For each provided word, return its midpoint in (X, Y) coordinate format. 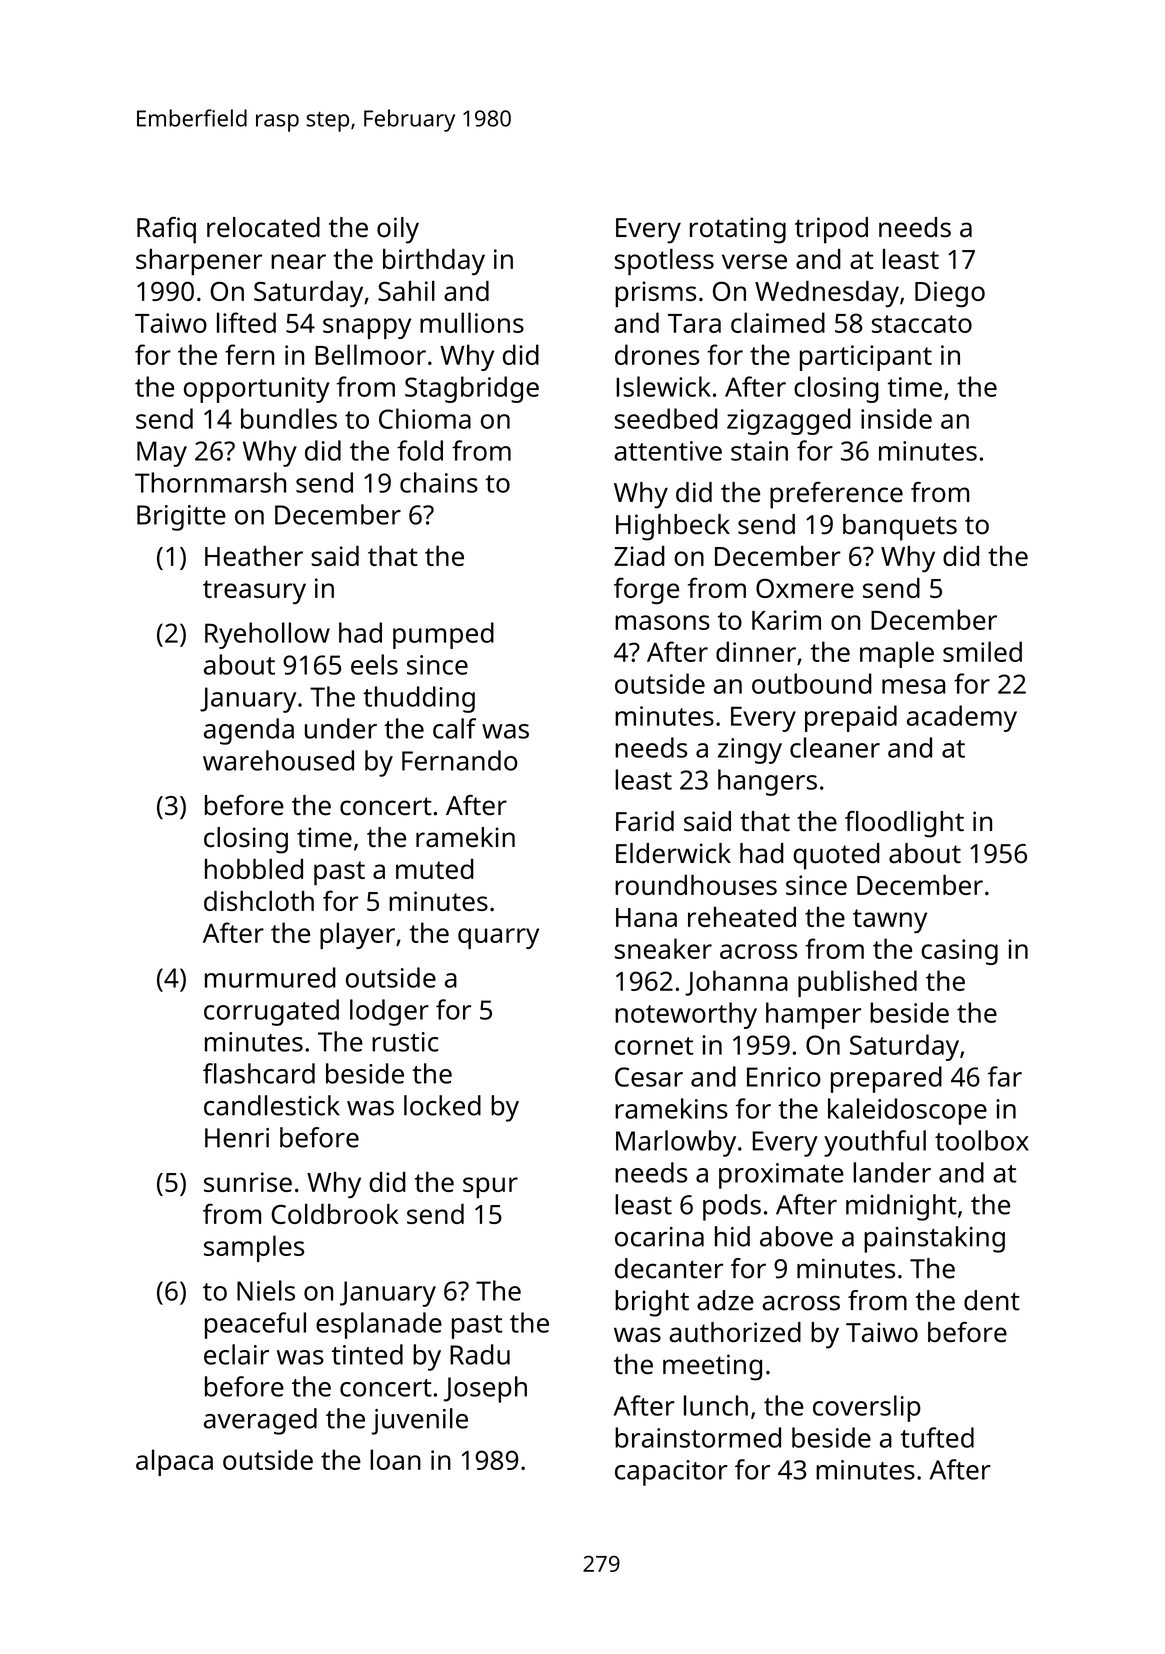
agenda (249, 731)
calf (454, 728)
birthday (434, 262)
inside (896, 418)
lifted (246, 322)
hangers (767, 782)
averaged (260, 1421)
